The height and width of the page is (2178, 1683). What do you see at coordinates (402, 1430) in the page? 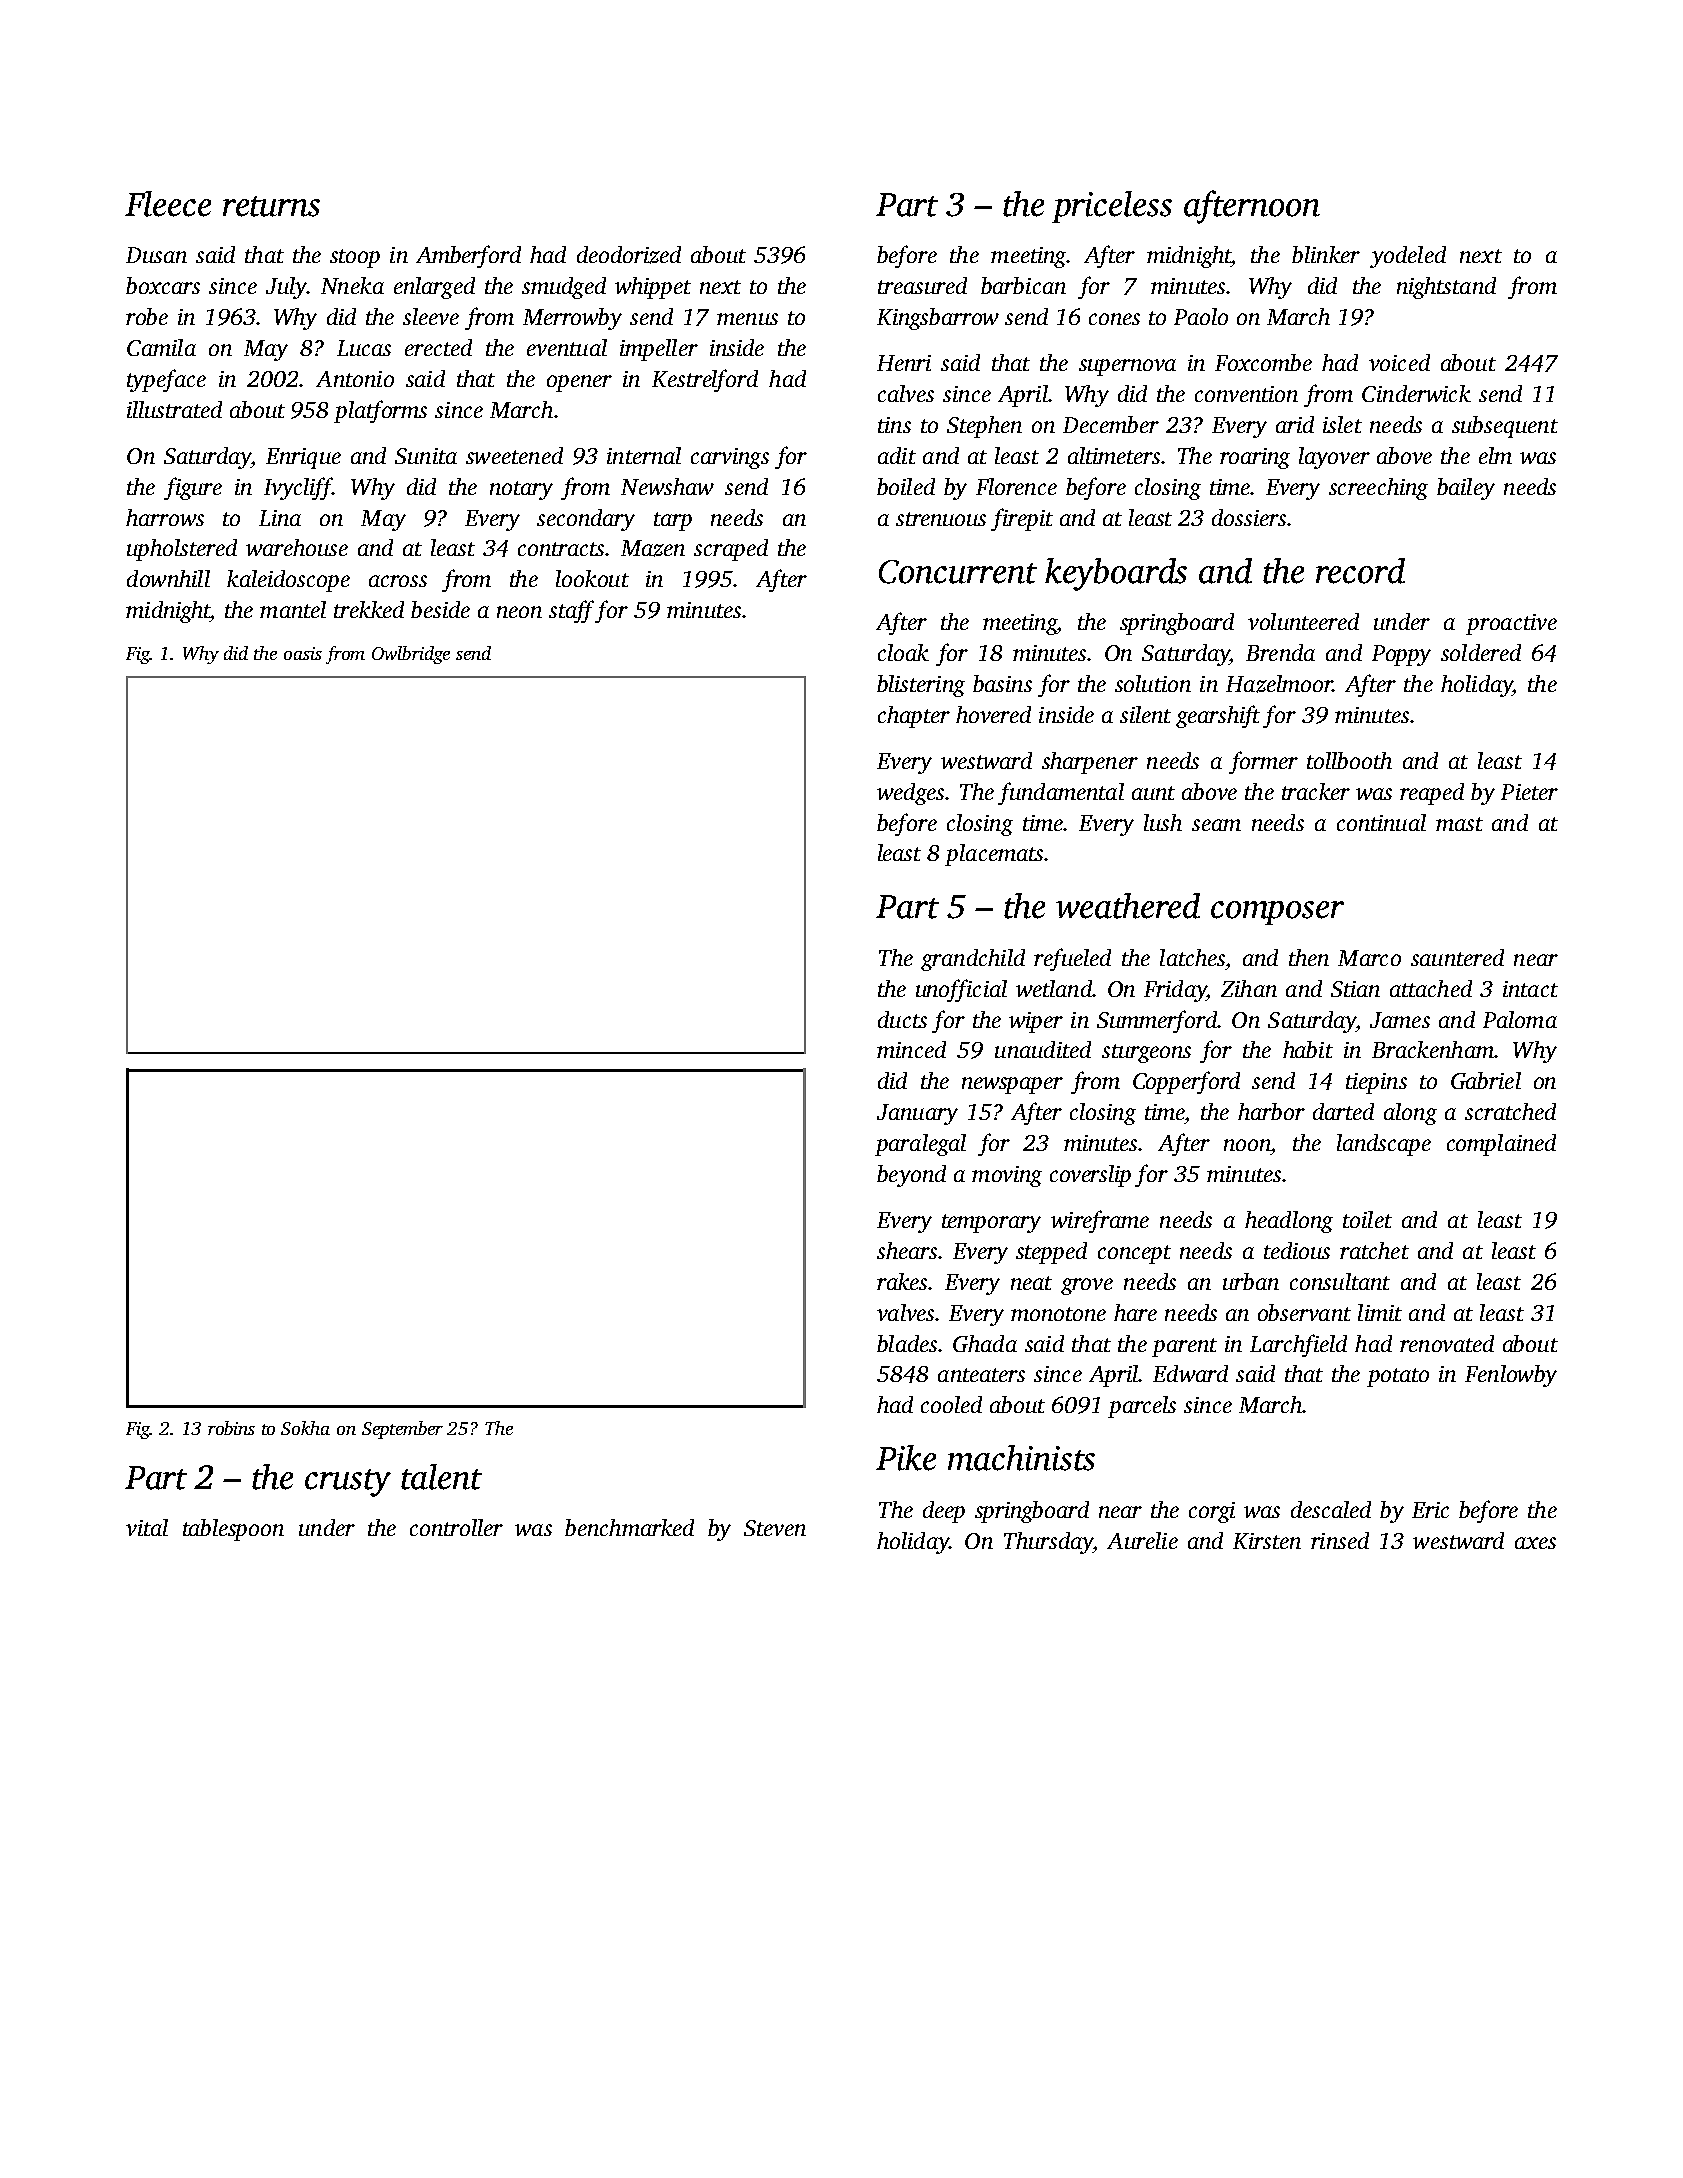
I see `September` at bounding box center [402, 1430].
